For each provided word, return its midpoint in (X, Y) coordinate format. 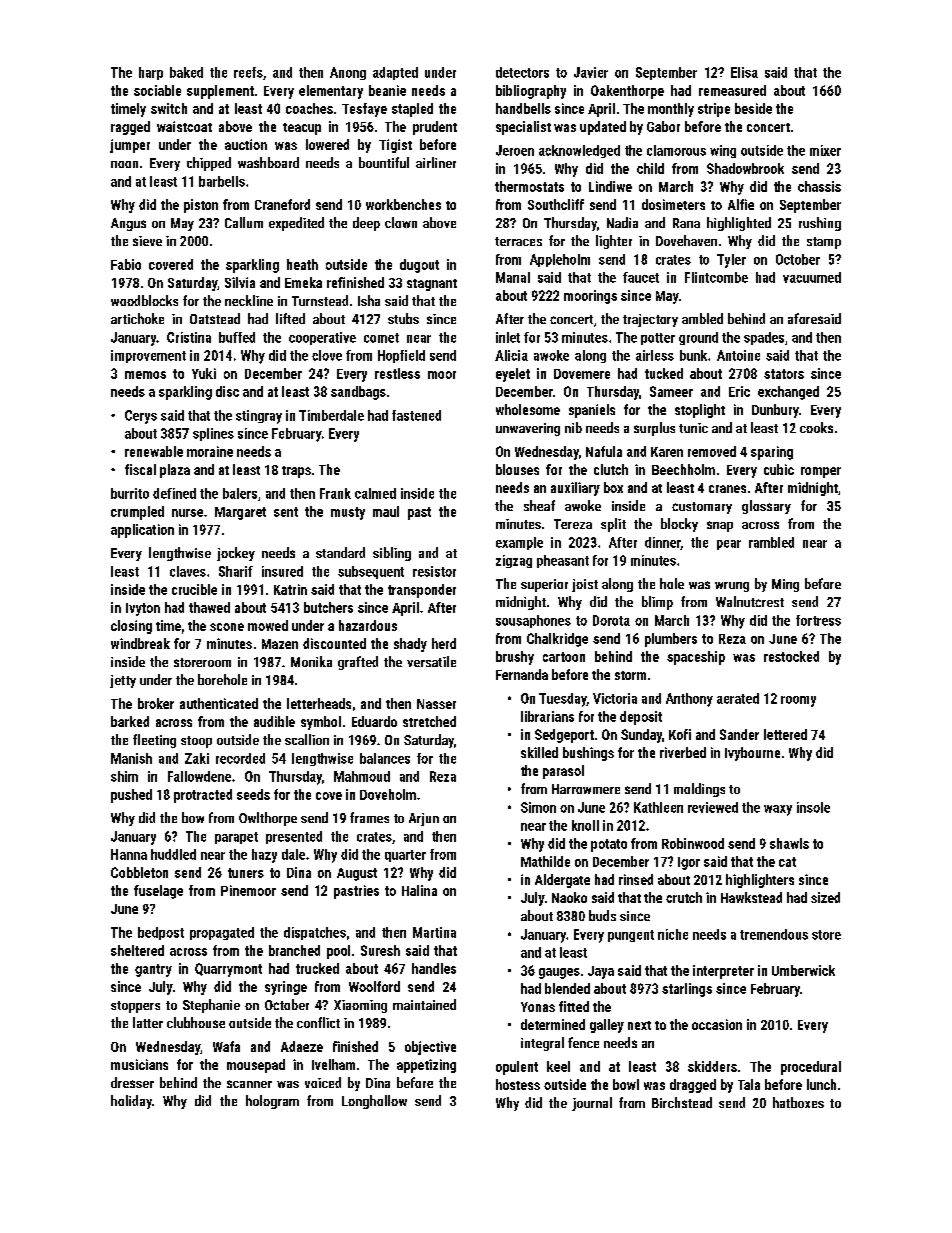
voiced (323, 1082)
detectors (522, 72)
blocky (679, 525)
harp (151, 73)
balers (240, 493)
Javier (591, 72)
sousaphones (533, 621)
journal (592, 1104)
